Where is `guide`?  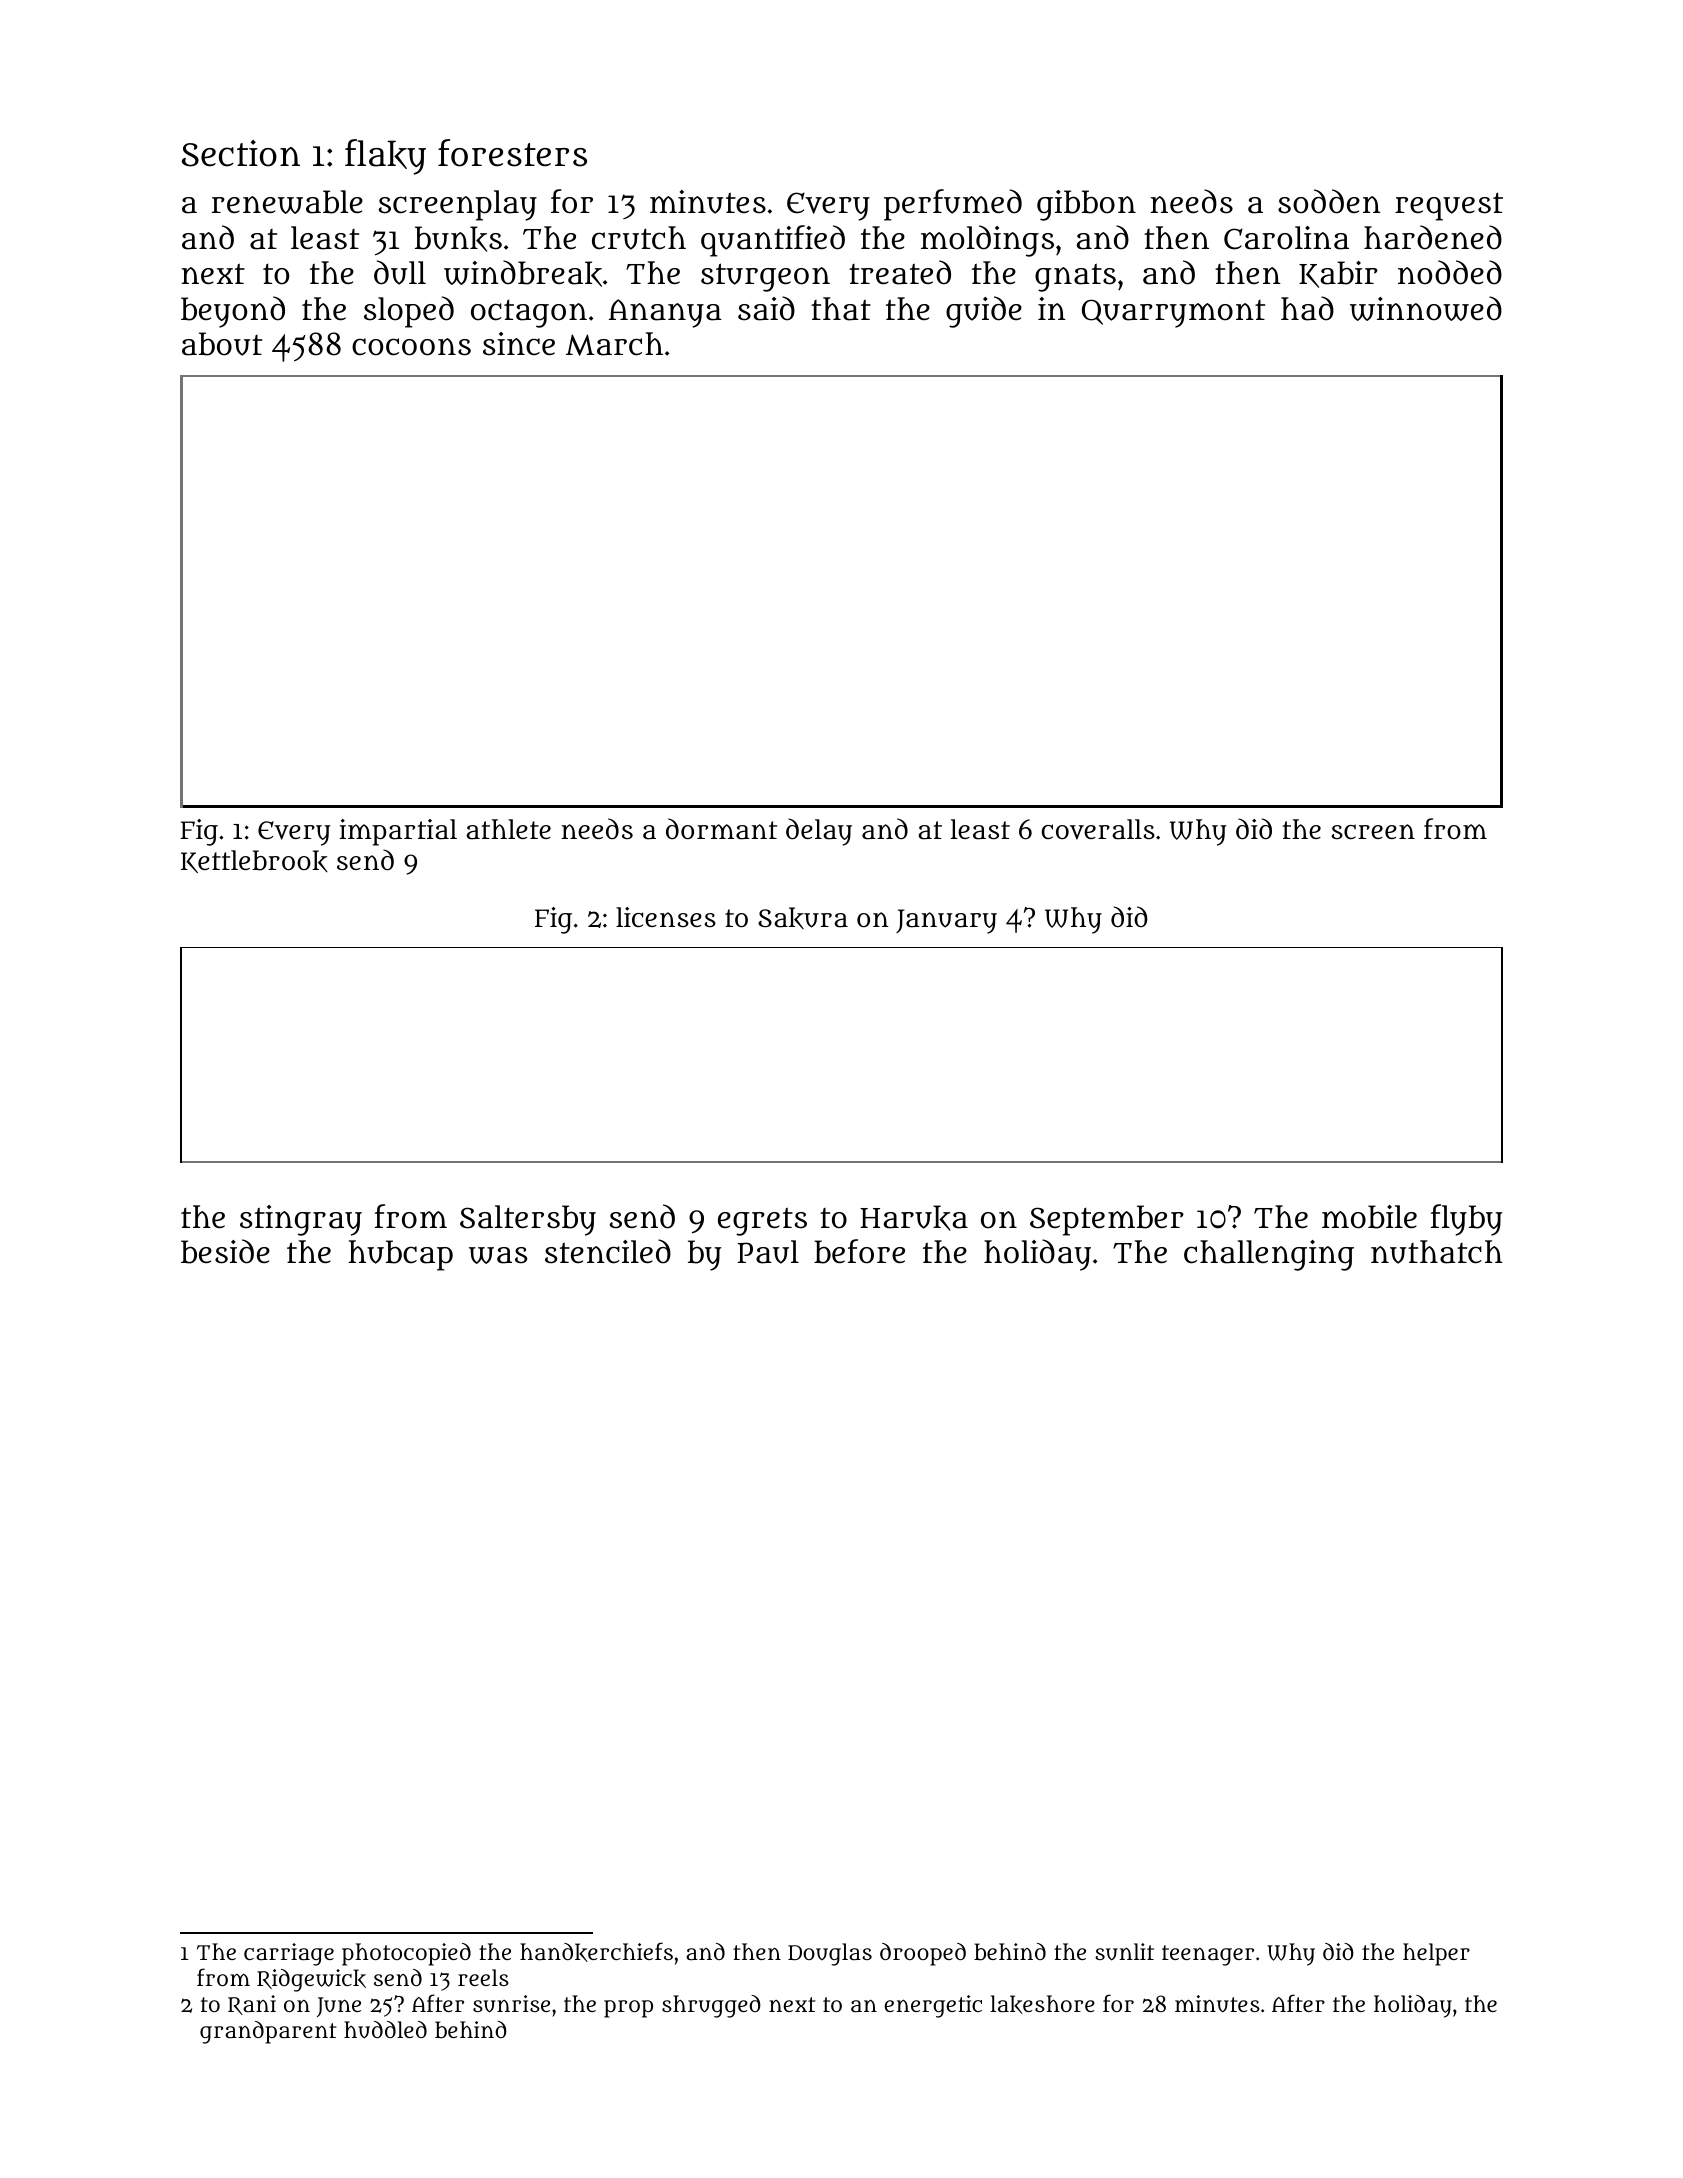
guide is located at coordinates (984, 312).
